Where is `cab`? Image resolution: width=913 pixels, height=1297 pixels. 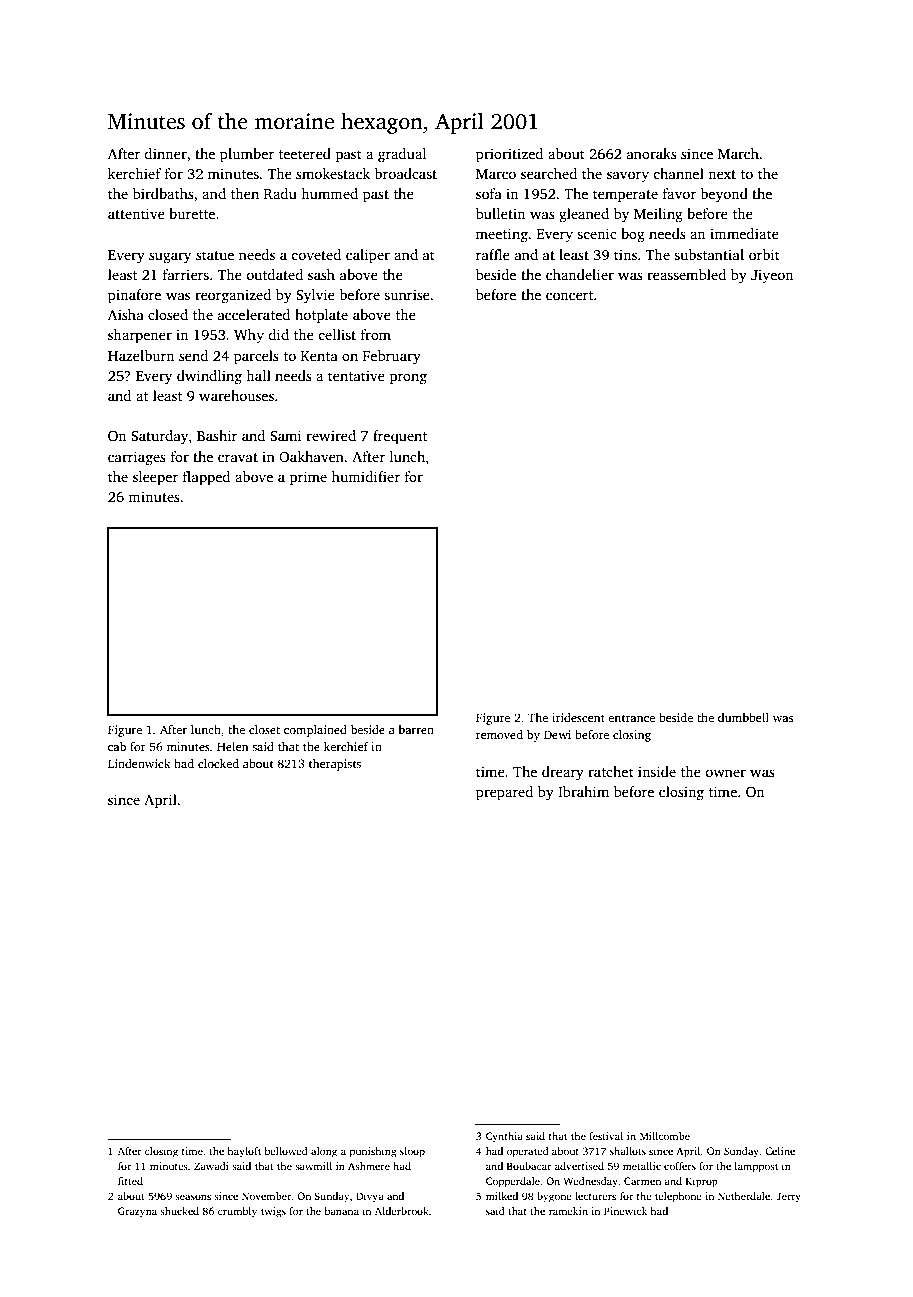 cab is located at coordinates (117, 746).
